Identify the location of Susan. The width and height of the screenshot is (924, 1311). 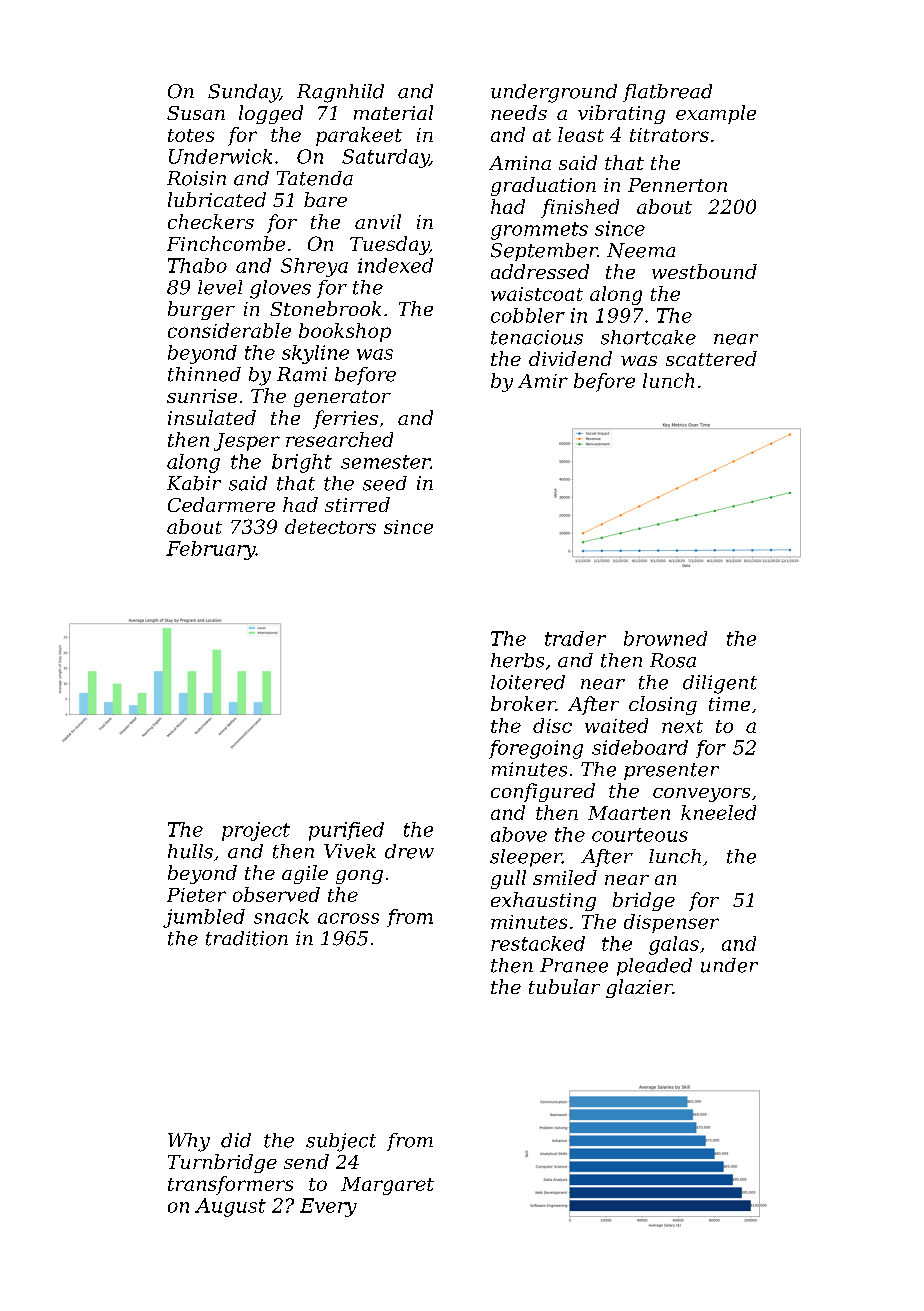
(196, 113).
